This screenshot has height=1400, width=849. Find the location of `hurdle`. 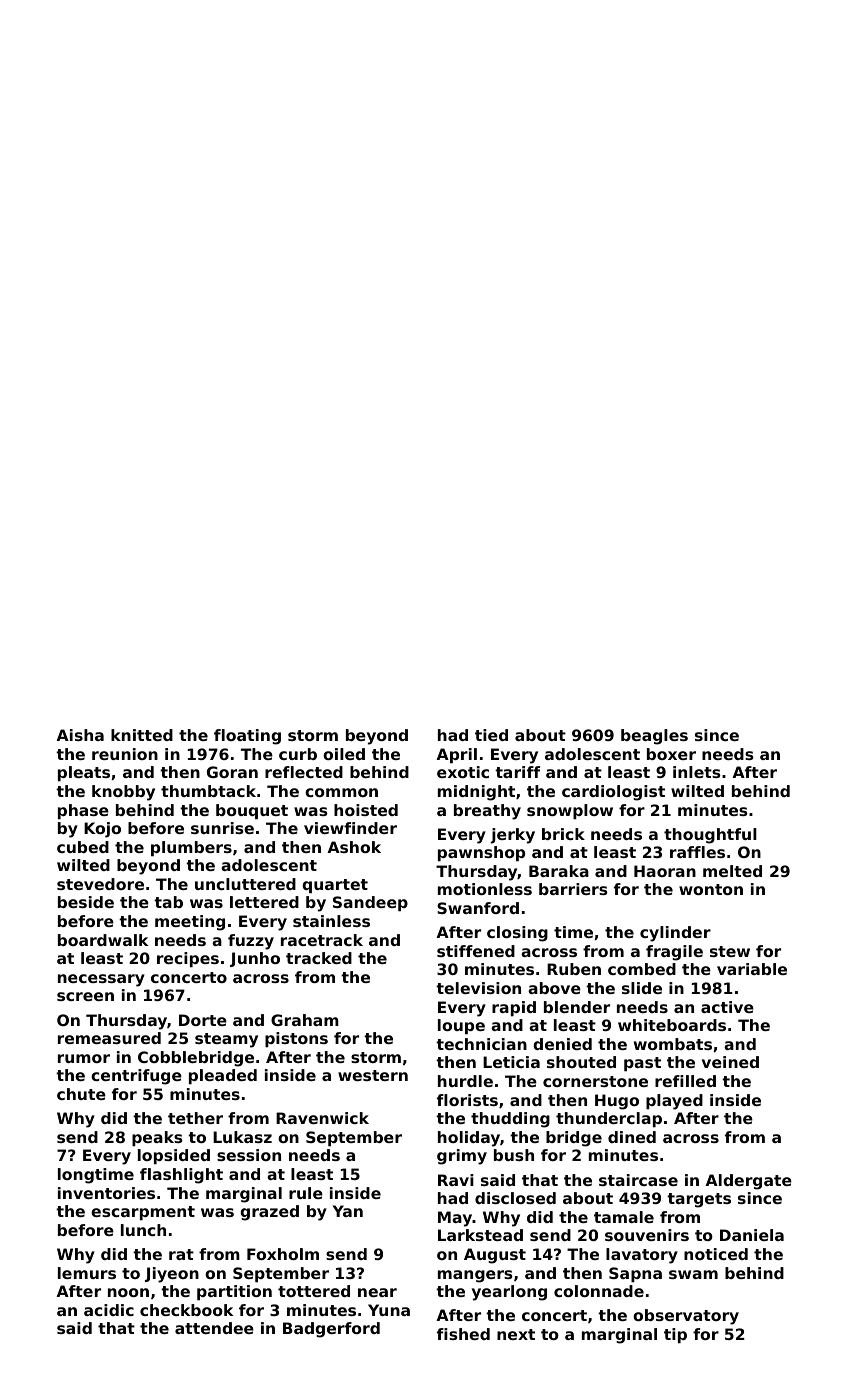

hurdle is located at coordinates (465, 1081).
